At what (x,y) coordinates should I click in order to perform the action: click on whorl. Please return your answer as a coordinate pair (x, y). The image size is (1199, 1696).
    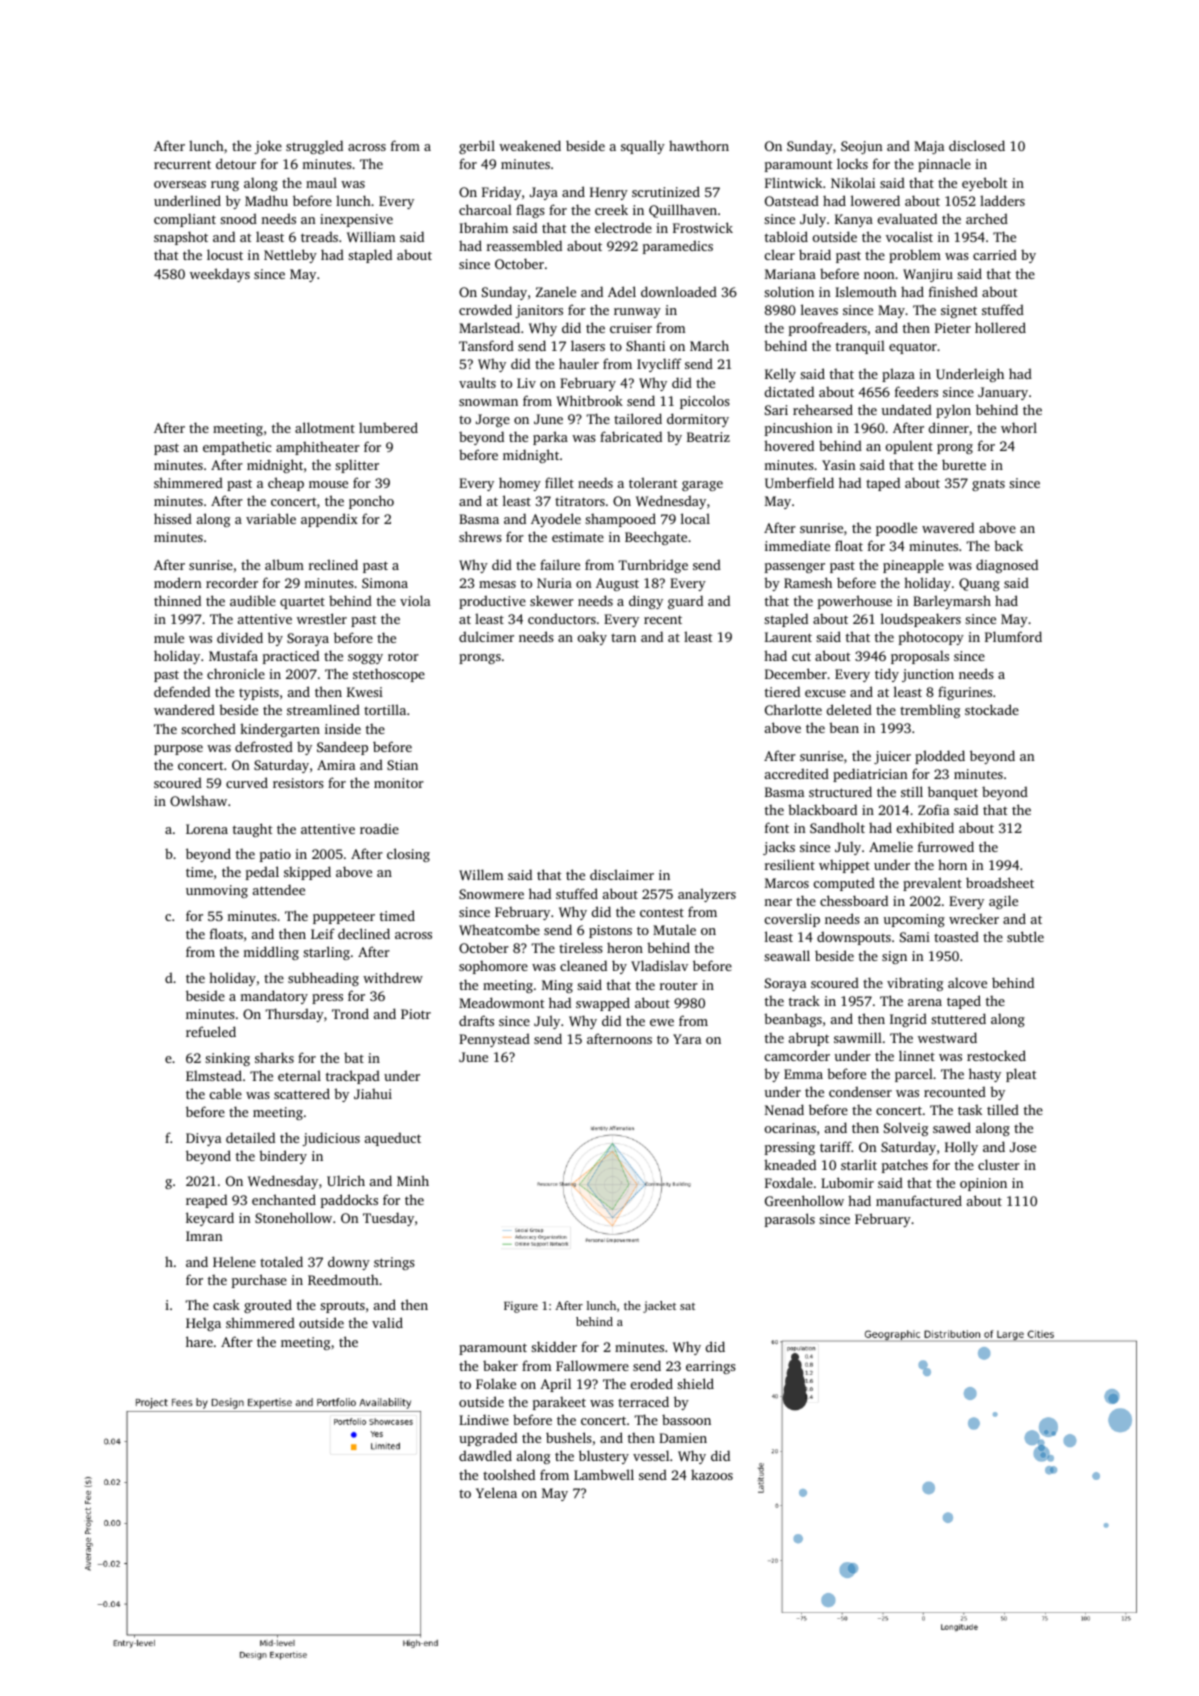
    Looking at the image, I should click on (1019, 427).
